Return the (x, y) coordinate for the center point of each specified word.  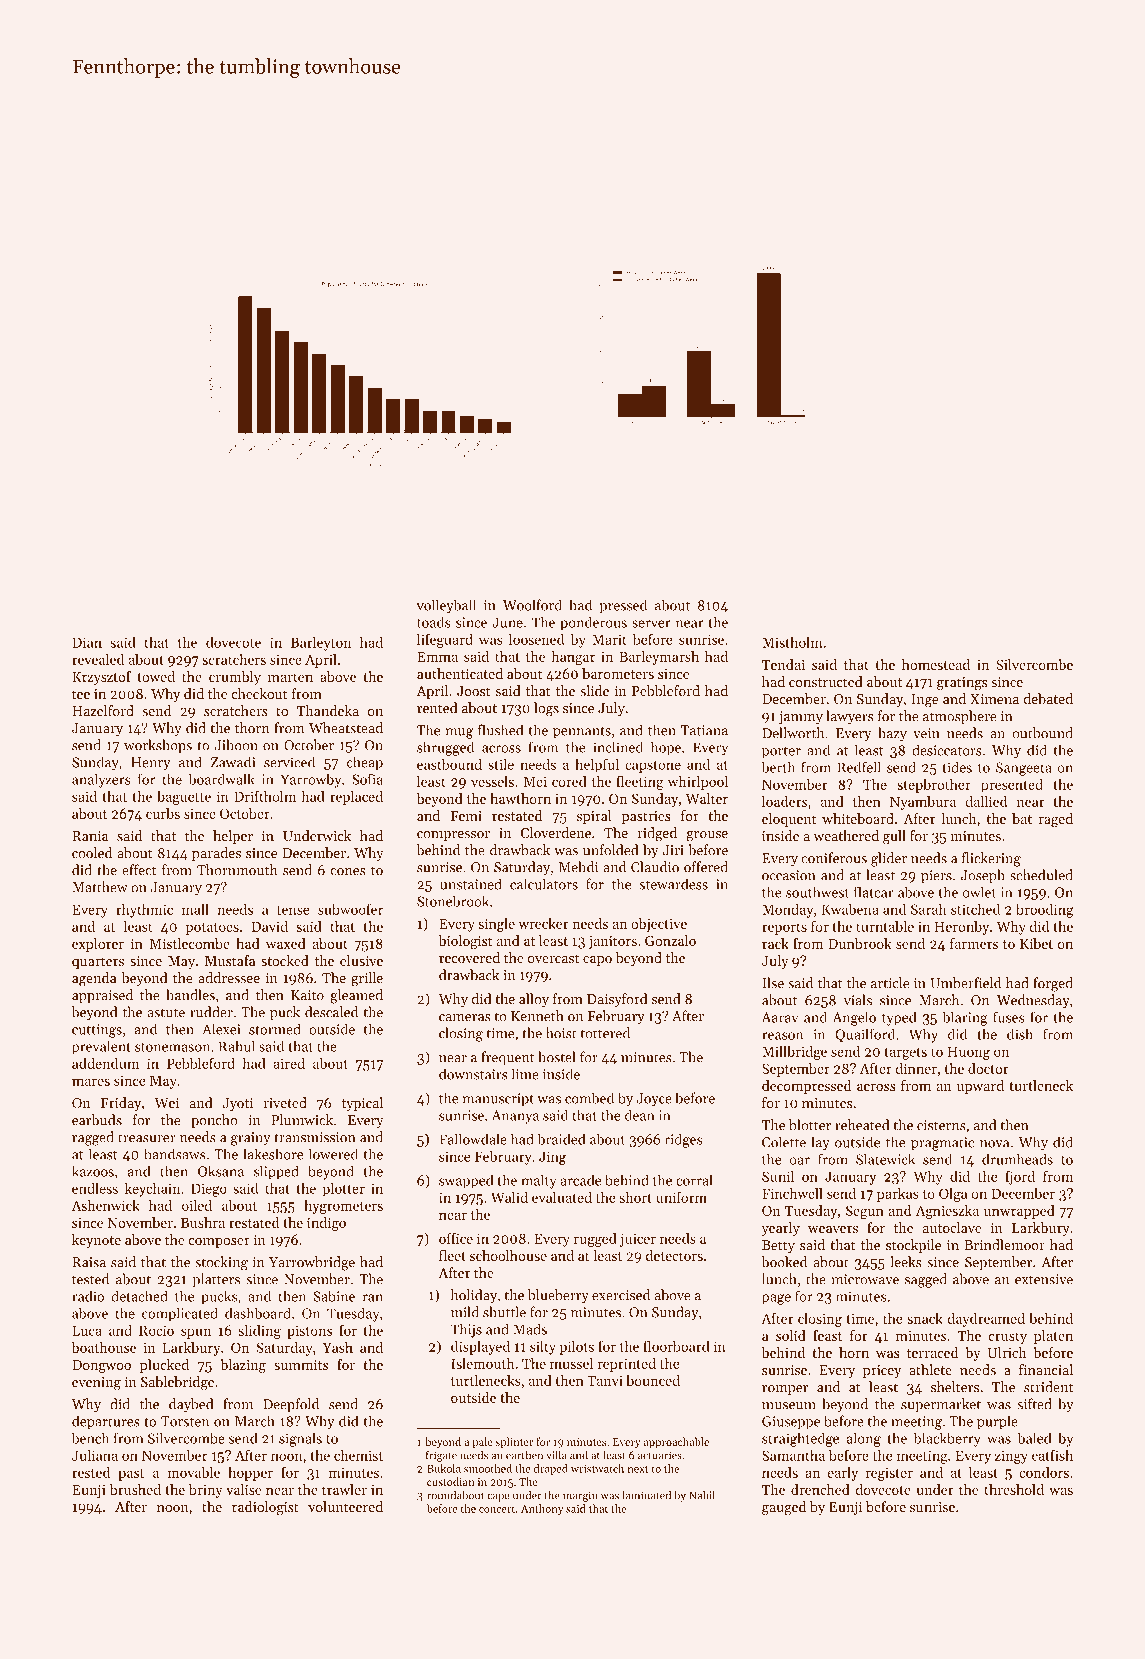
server (651, 624)
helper (233, 837)
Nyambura (923, 803)
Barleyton (321, 643)
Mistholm (792, 642)
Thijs (466, 1330)
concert (497, 1509)
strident (1048, 1387)
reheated (862, 1125)
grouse (707, 836)
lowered (333, 1154)
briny (206, 1491)
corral (694, 1180)
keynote (96, 1241)
